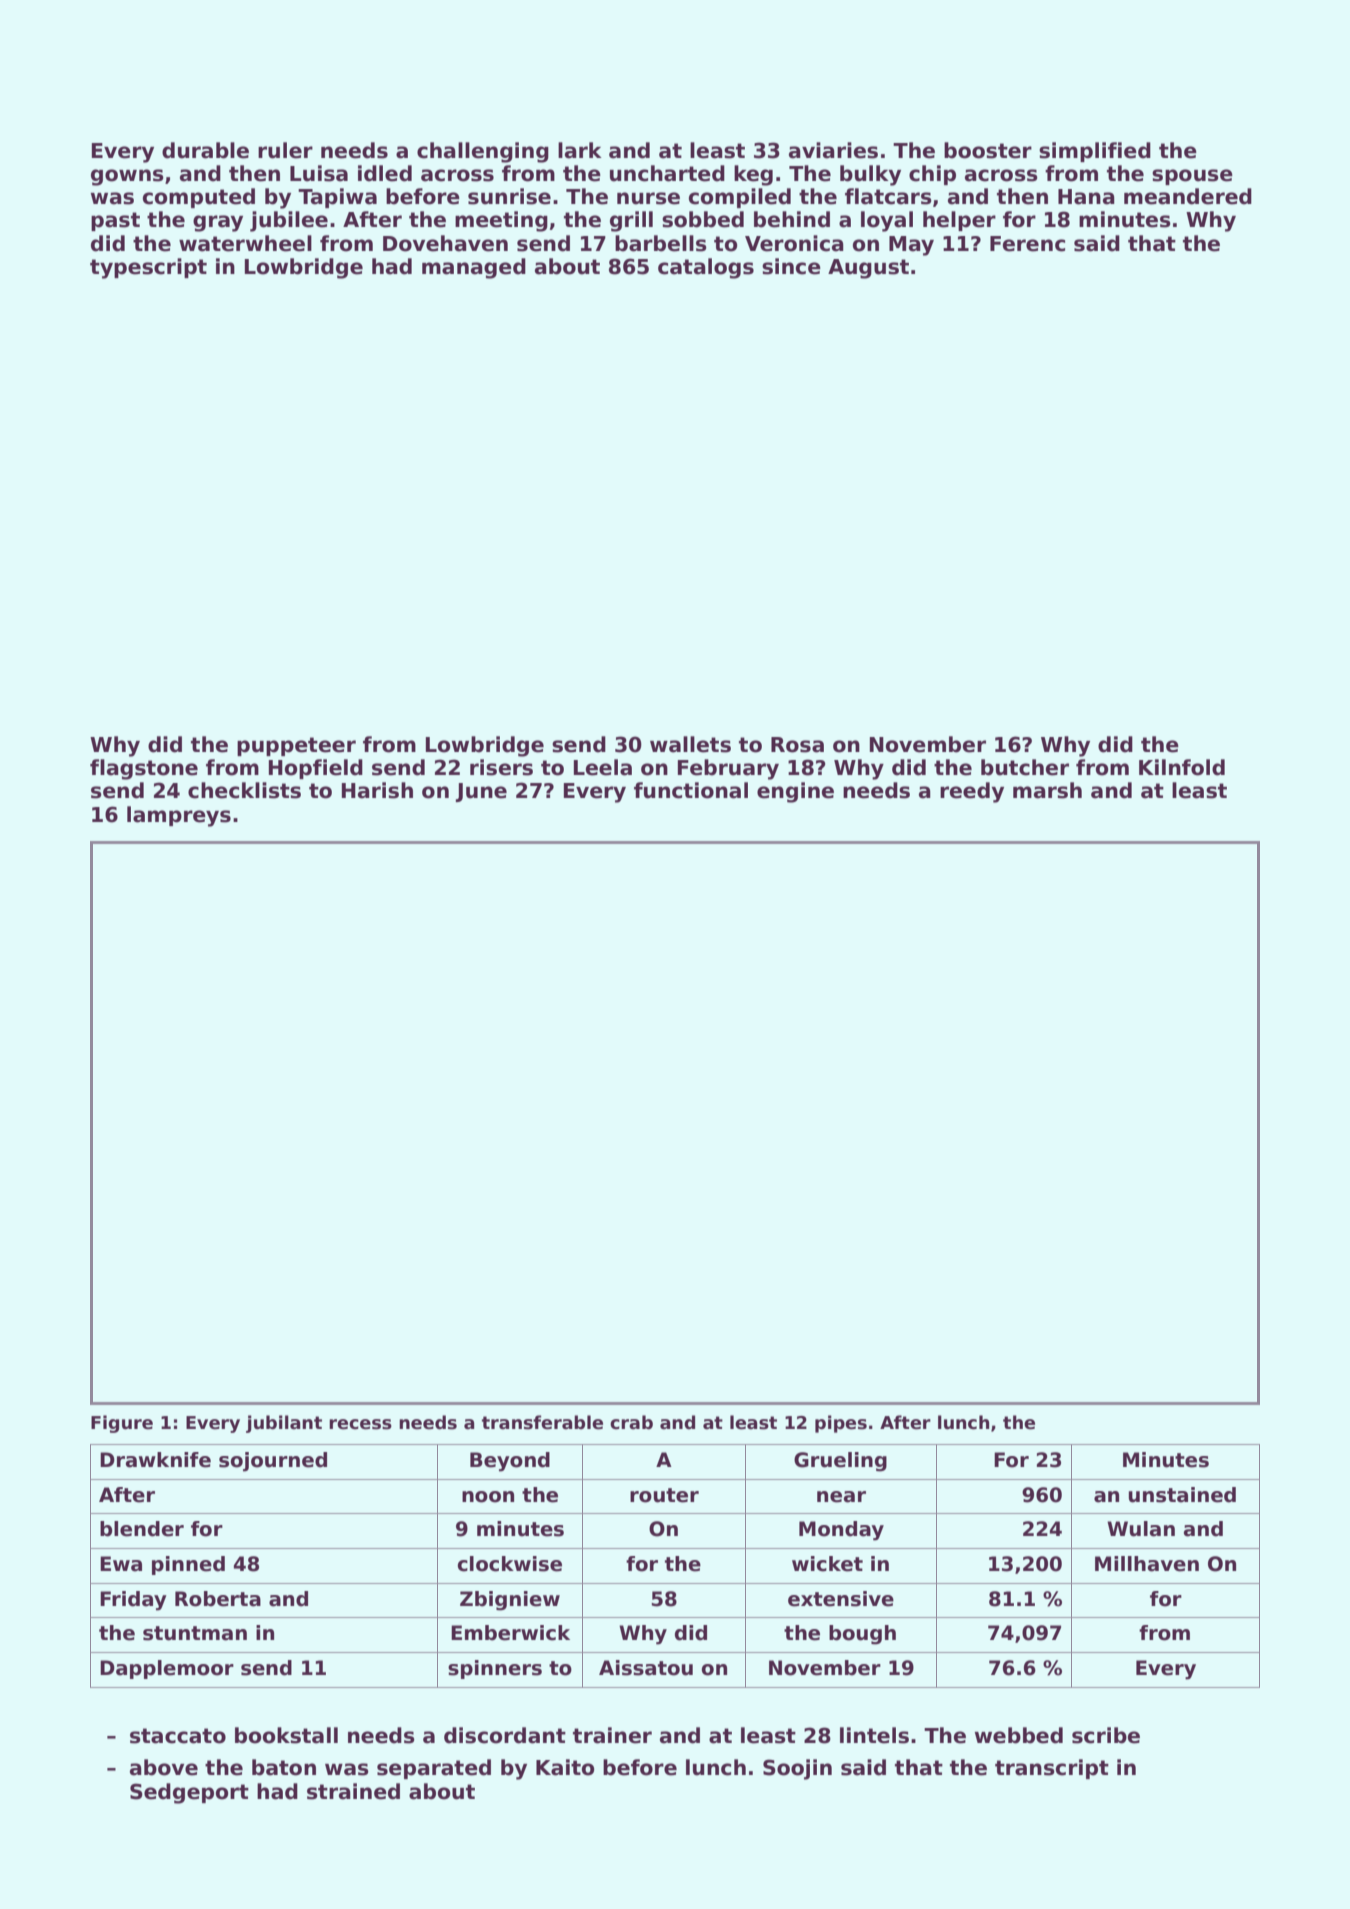 The image size is (1350, 1909). Describe the element at coordinates (474, 268) in the page. I see `managed` at that location.
